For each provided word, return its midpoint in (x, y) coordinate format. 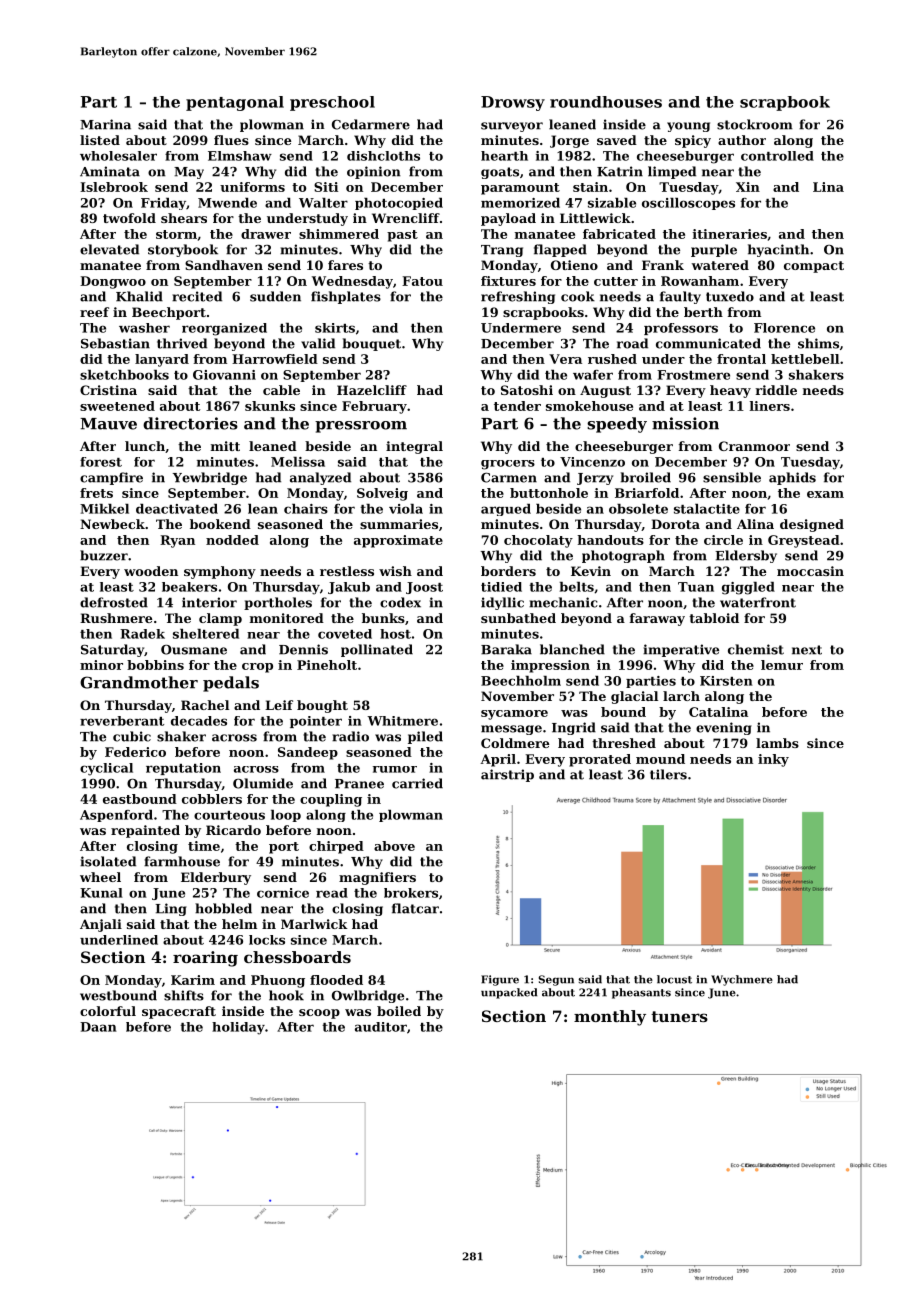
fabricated (619, 234)
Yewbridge (210, 478)
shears (184, 218)
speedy (617, 425)
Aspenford (116, 816)
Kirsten (726, 681)
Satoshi (527, 390)
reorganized (224, 329)
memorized (520, 203)
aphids (792, 478)
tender (517, 406)
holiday (238, 1028)
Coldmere (515, 743)
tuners (679, 1016)
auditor (381, 1027)
